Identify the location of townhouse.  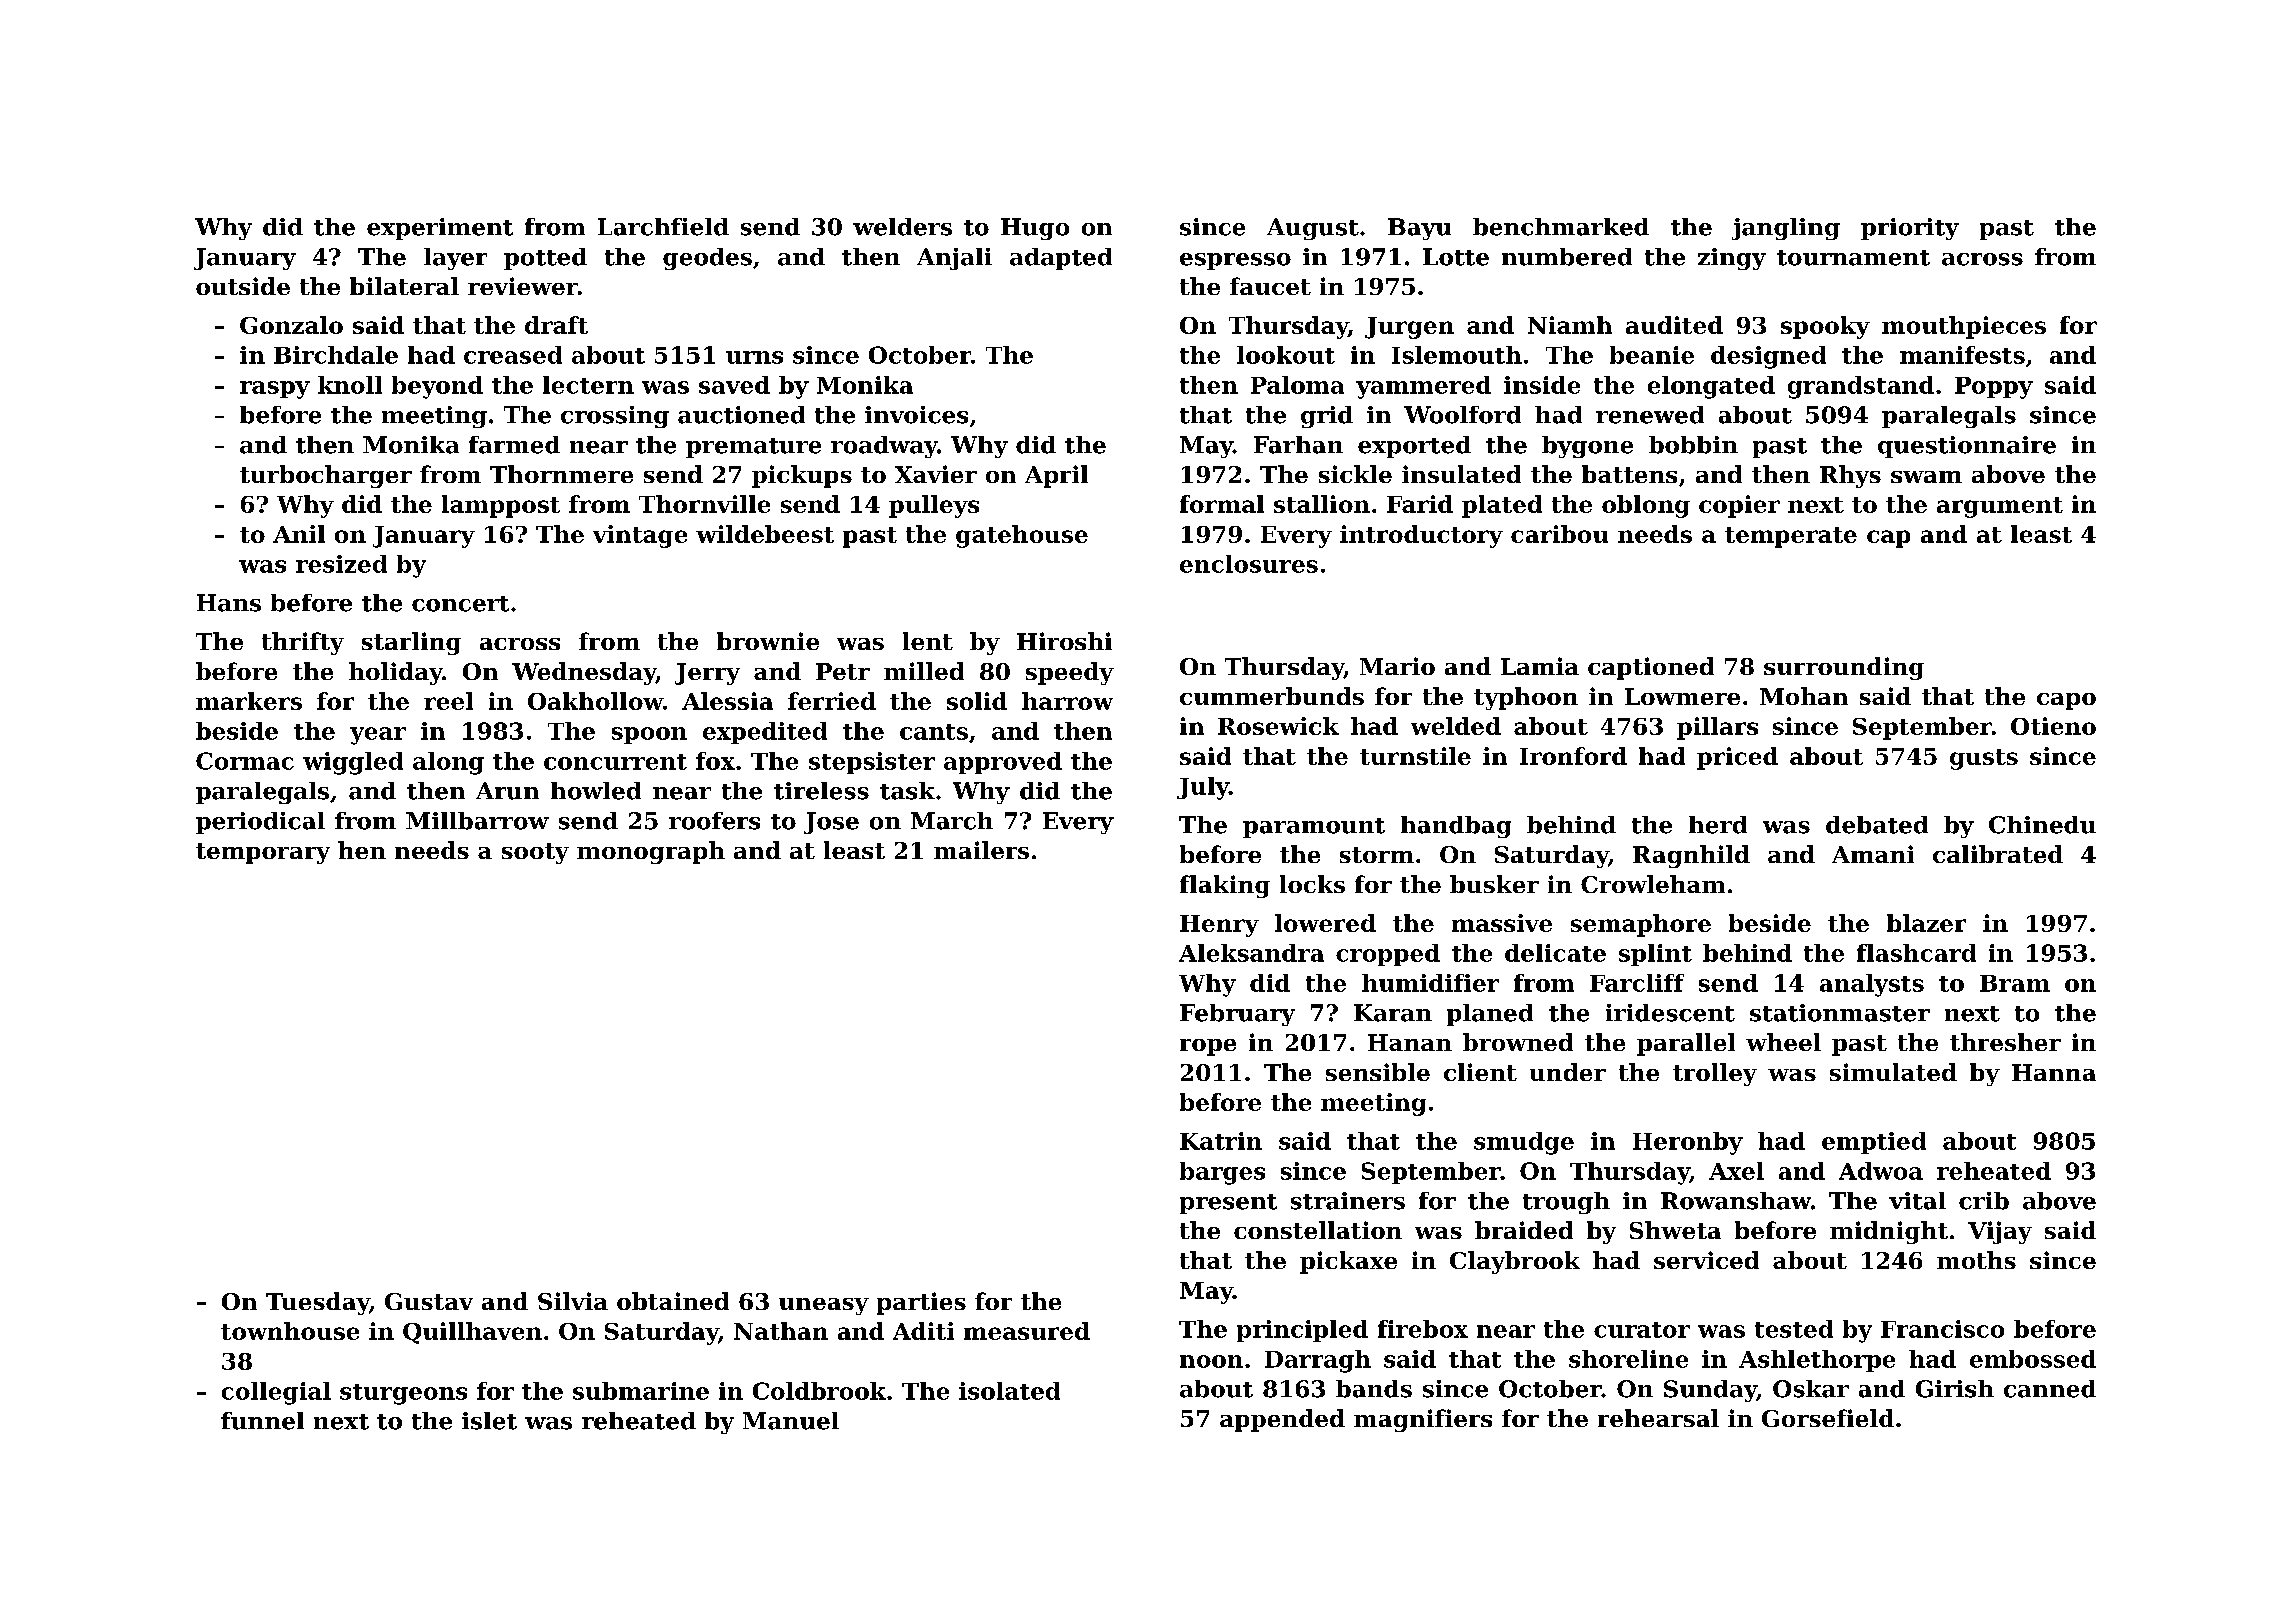
(290, 1331).
